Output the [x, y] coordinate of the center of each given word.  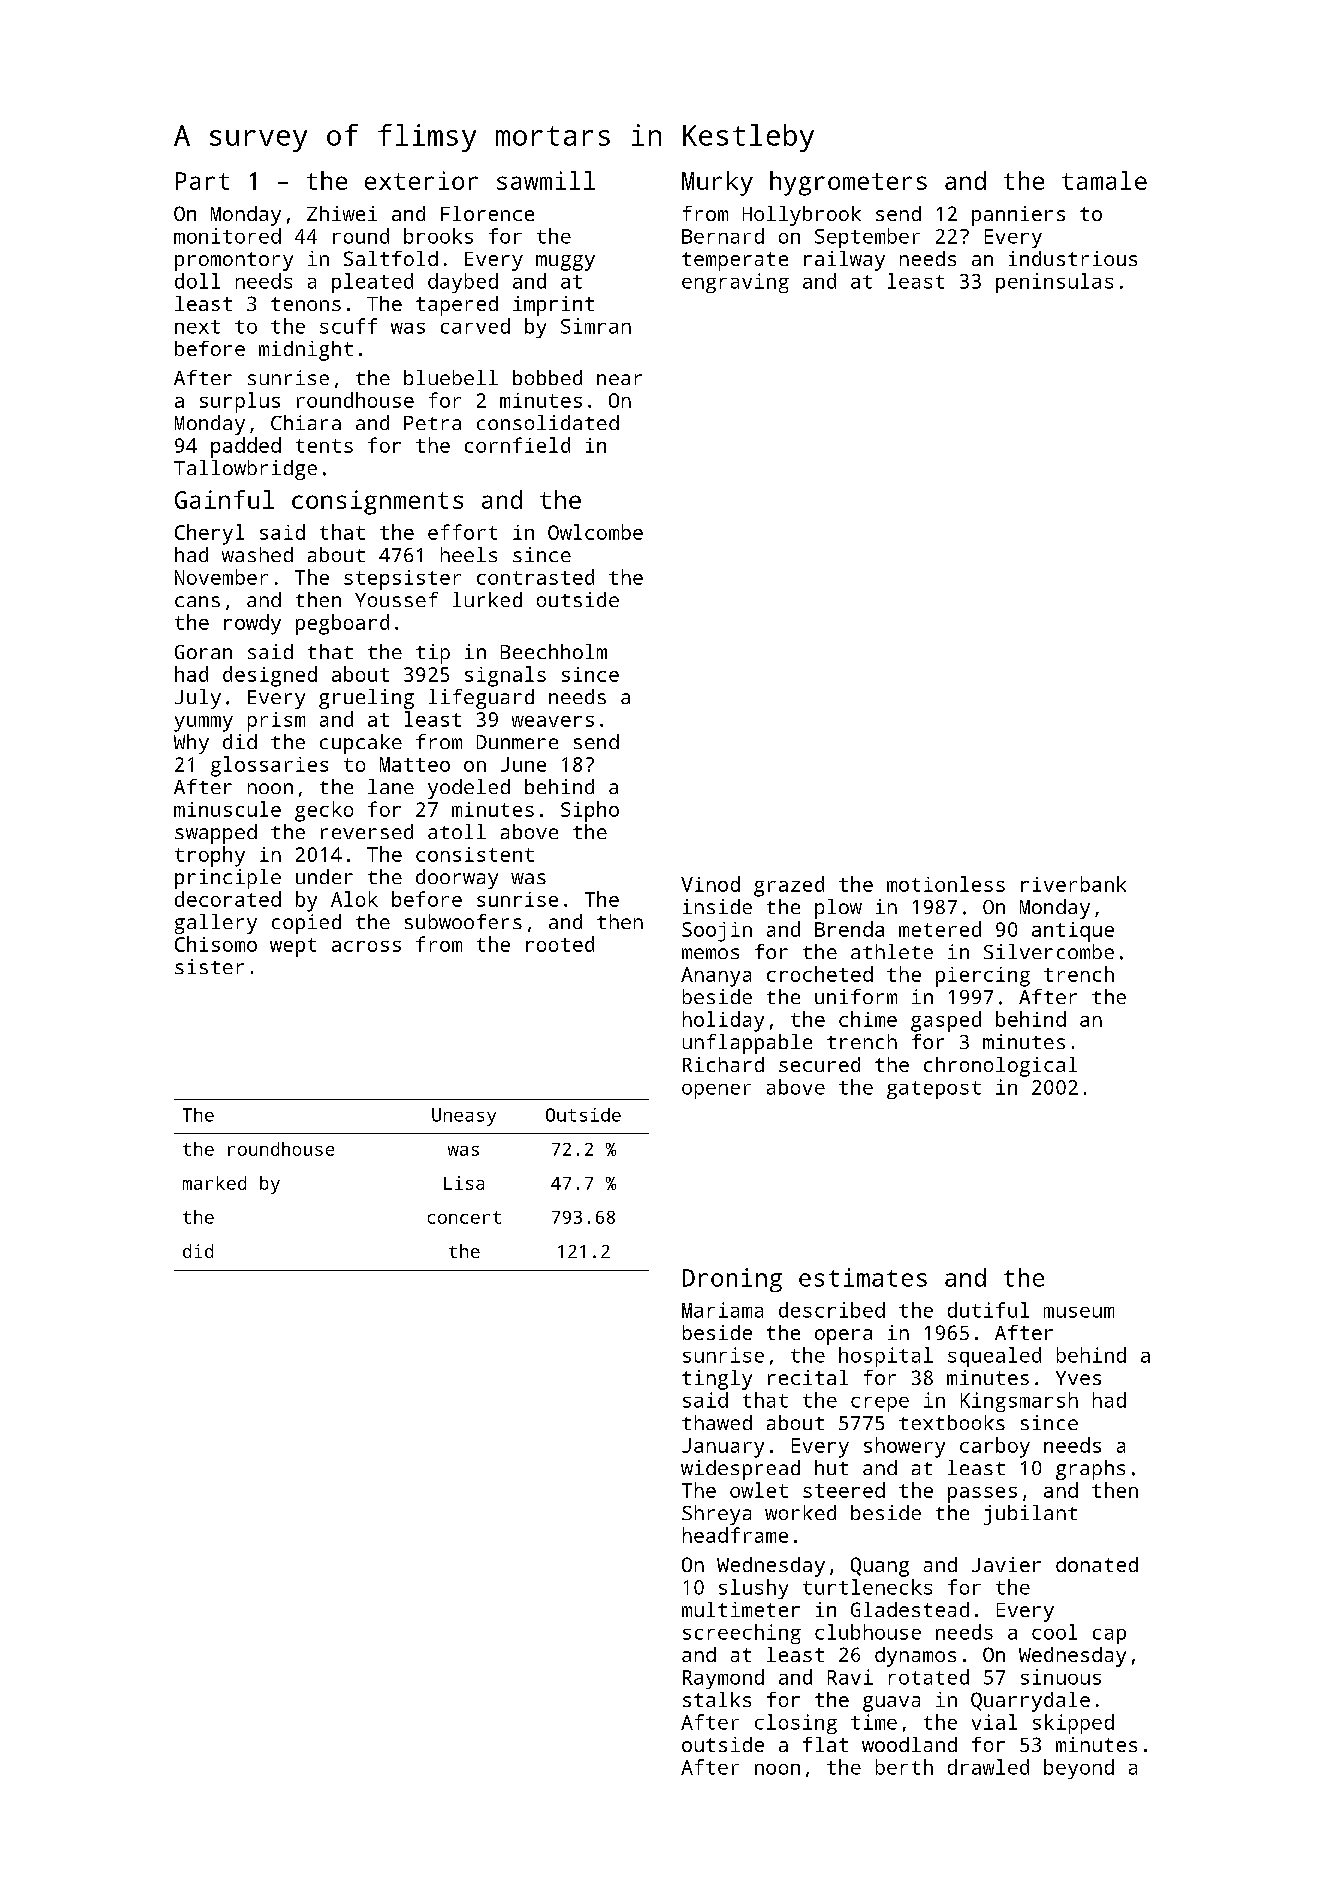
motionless [946, 884]
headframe [735, 1535]
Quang [880, 1567]
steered [844, 1490]
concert [464, 1217]
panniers [1018, 216]
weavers [553, 721]
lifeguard [481, 699]
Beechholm [554, 651]
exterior [421, 180]
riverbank [1073, 884]
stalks [717, 1699]
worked [800, 1512]
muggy [565, 263]
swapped [216, 834]
